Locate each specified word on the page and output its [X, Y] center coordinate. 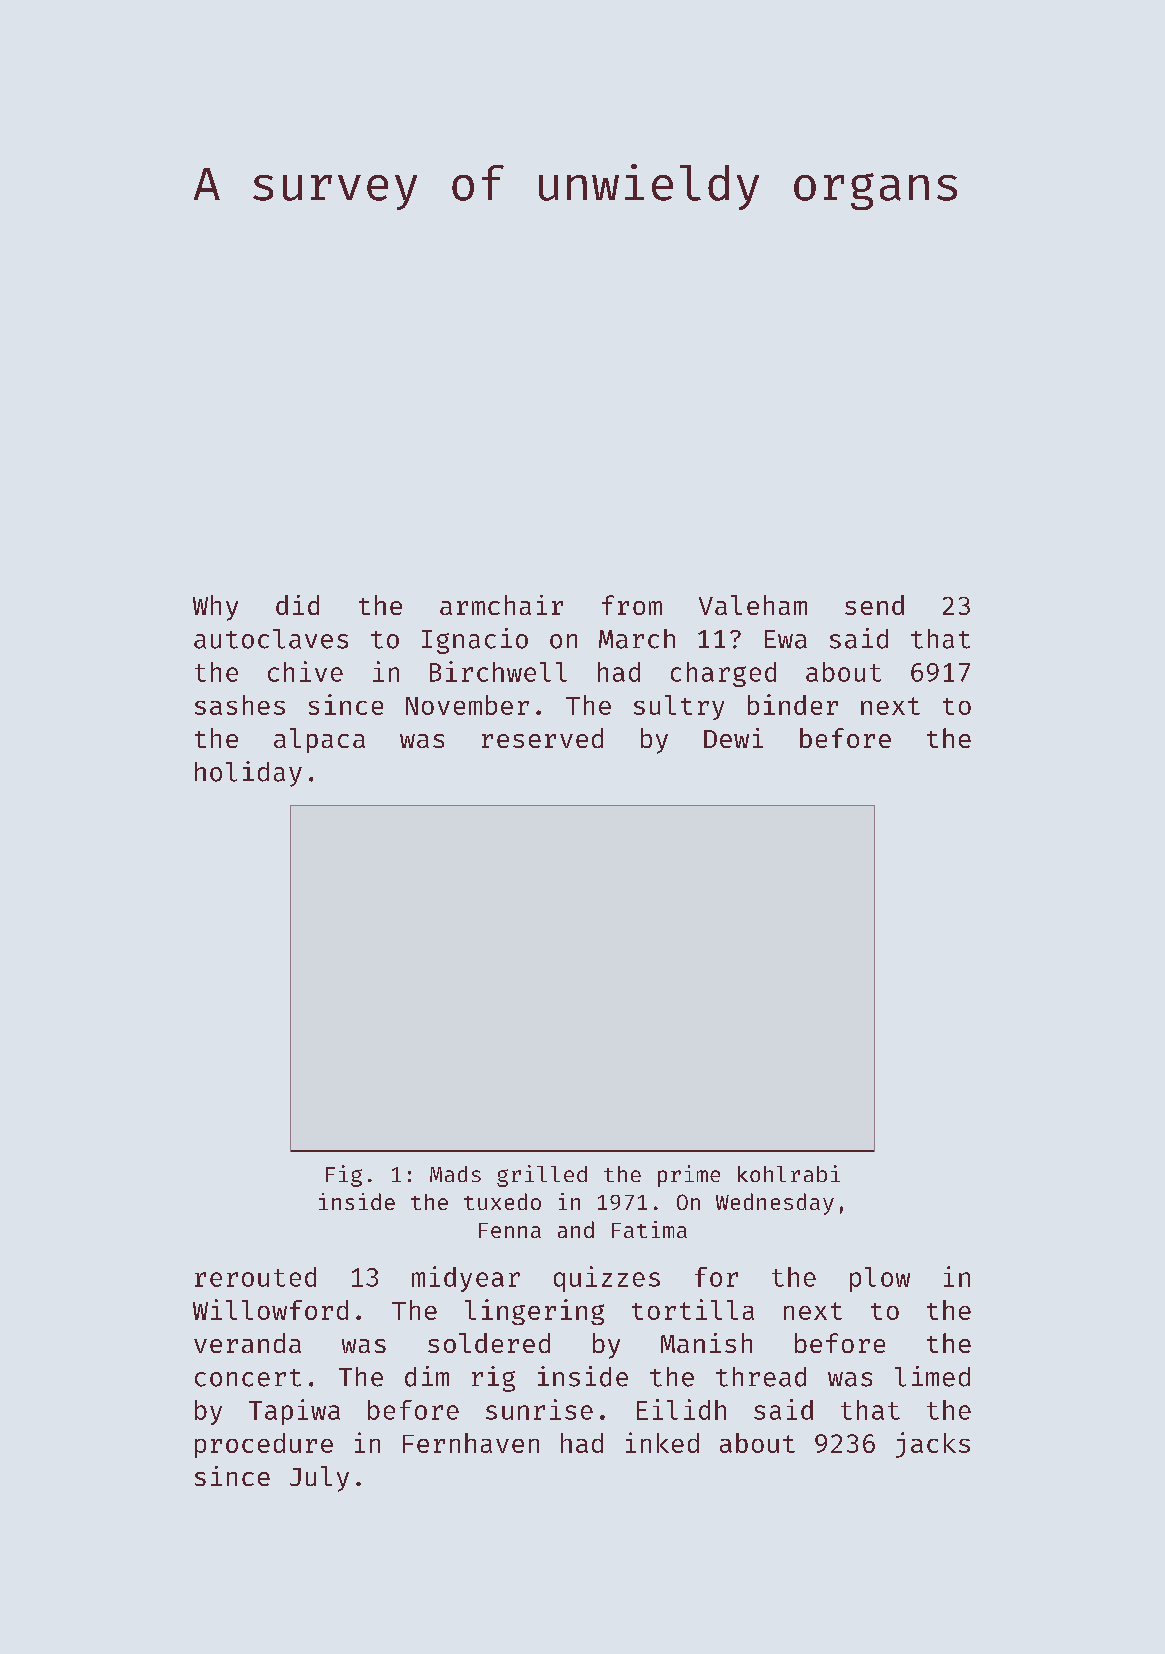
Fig [344, 1176]
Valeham [753, 605]
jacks [933, 1445]
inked [662, 1442]
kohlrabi [789, 1173]
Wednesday [775, 1204]
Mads [455, 1174]
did [297, 605]
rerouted [255, 1277]
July [319, 1479]
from [632, 605]
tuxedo [502, 1201]
